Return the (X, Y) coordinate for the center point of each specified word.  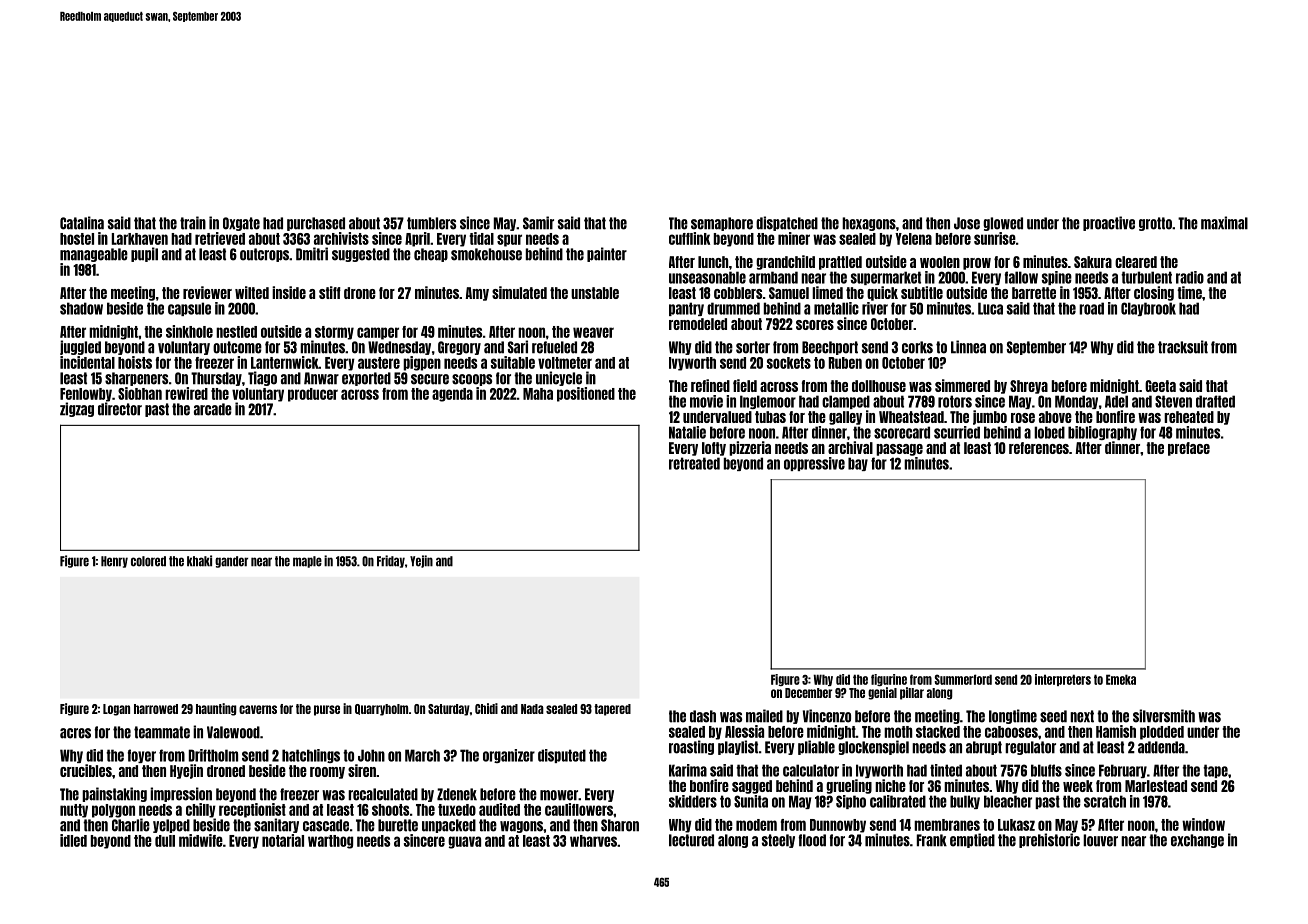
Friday (391, 561)
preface (1189, 449)
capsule (189, 309)
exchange (1197, 841)
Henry (114, 562)
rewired (186, 393)
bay (858, 464)
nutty (74, 811)
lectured (691, 840)
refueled (554, 347)
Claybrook (1148, 309)
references (1039, 448)
